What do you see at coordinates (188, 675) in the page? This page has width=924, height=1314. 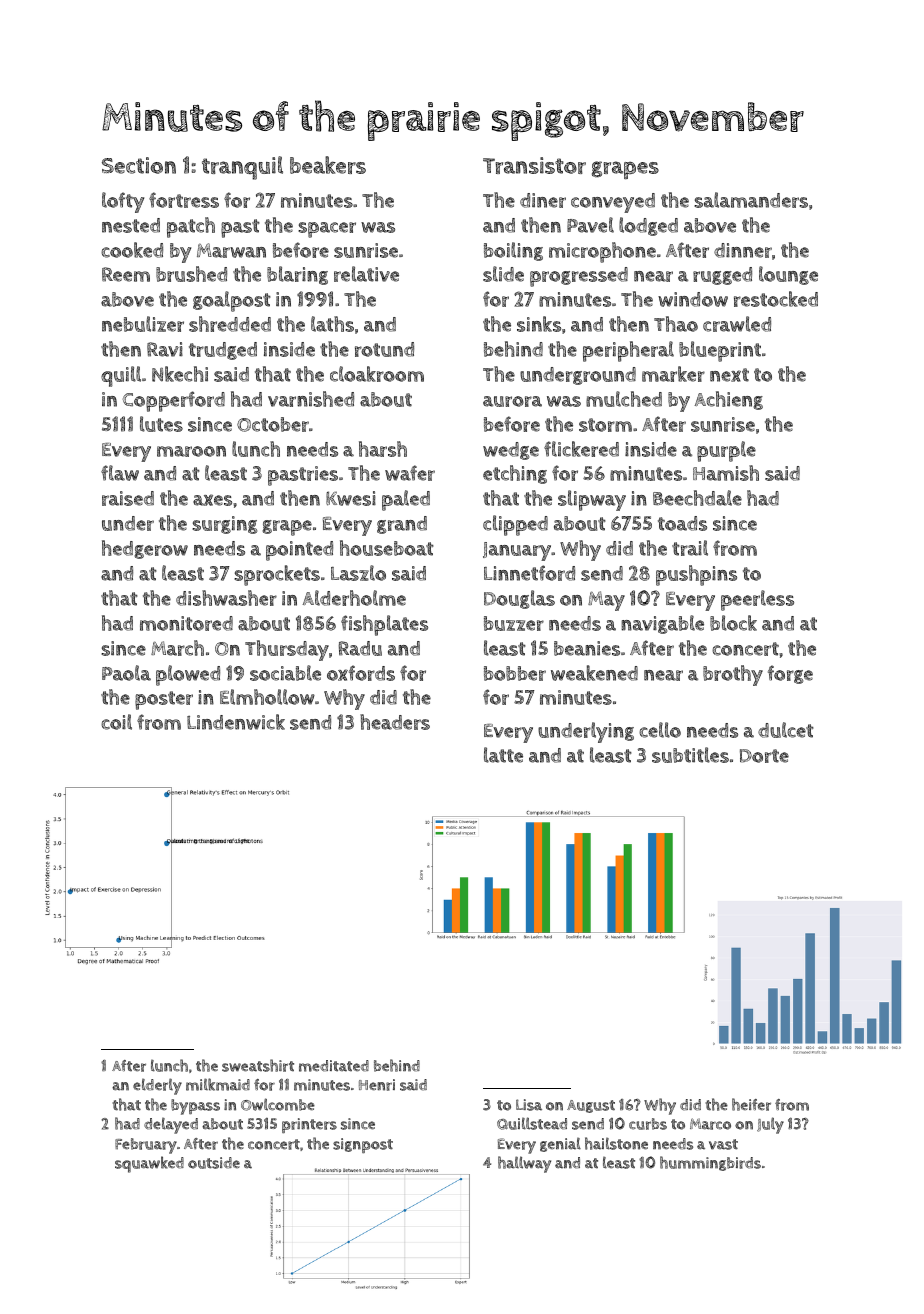 I see `plowed` at bounding box center [188, 675].
